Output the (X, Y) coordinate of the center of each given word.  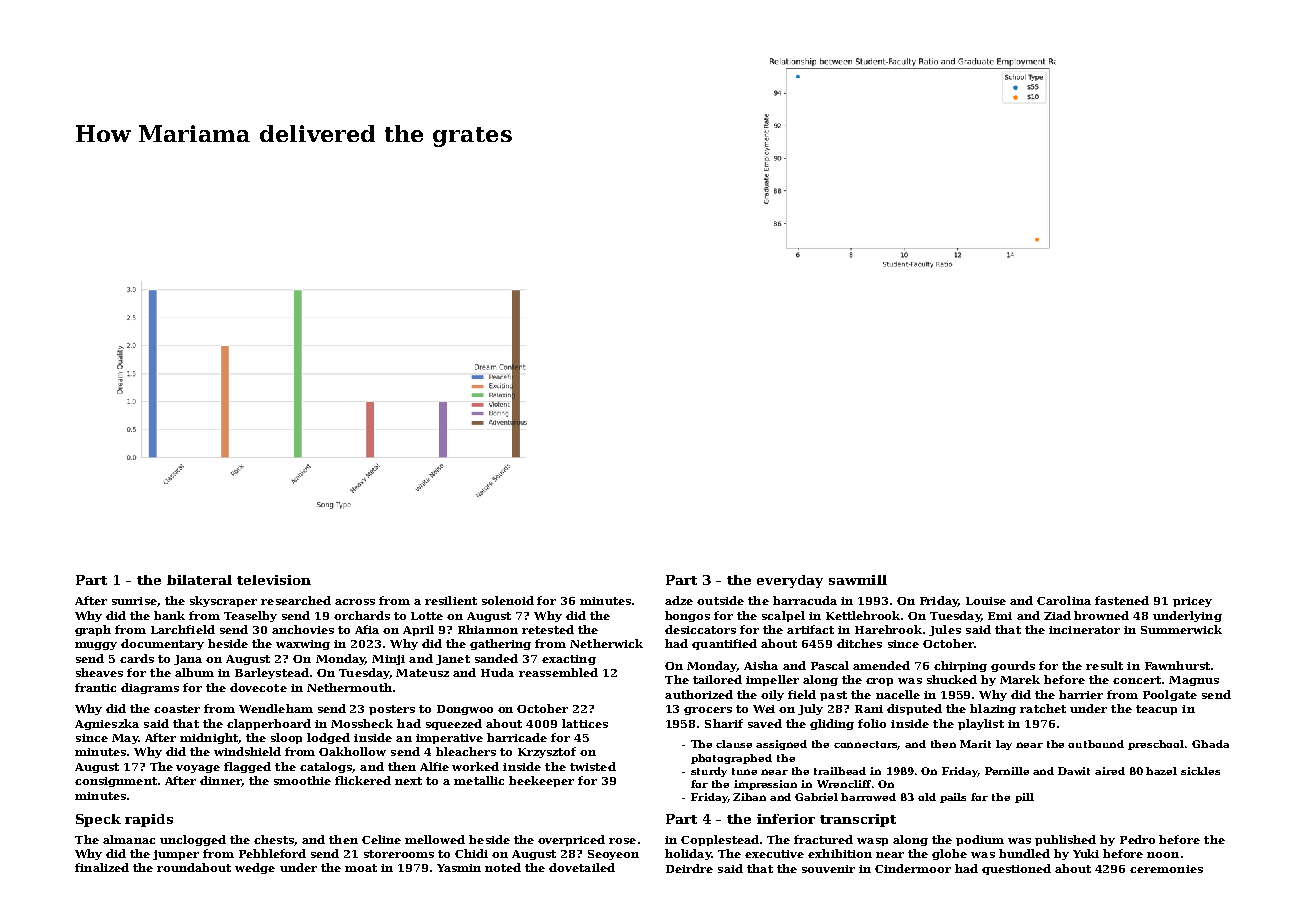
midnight (209, 738)
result (1104, 665)
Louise (986, 601)
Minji (388, 660)
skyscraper (223, 601)
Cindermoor (913, 868)
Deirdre (689, 868)
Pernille (1007, 771)
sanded (496, 658)
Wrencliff (844, 784)
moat (361, 868)
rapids (149, 820)
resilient (451, 600)
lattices (585, 723)
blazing (993, 709)
